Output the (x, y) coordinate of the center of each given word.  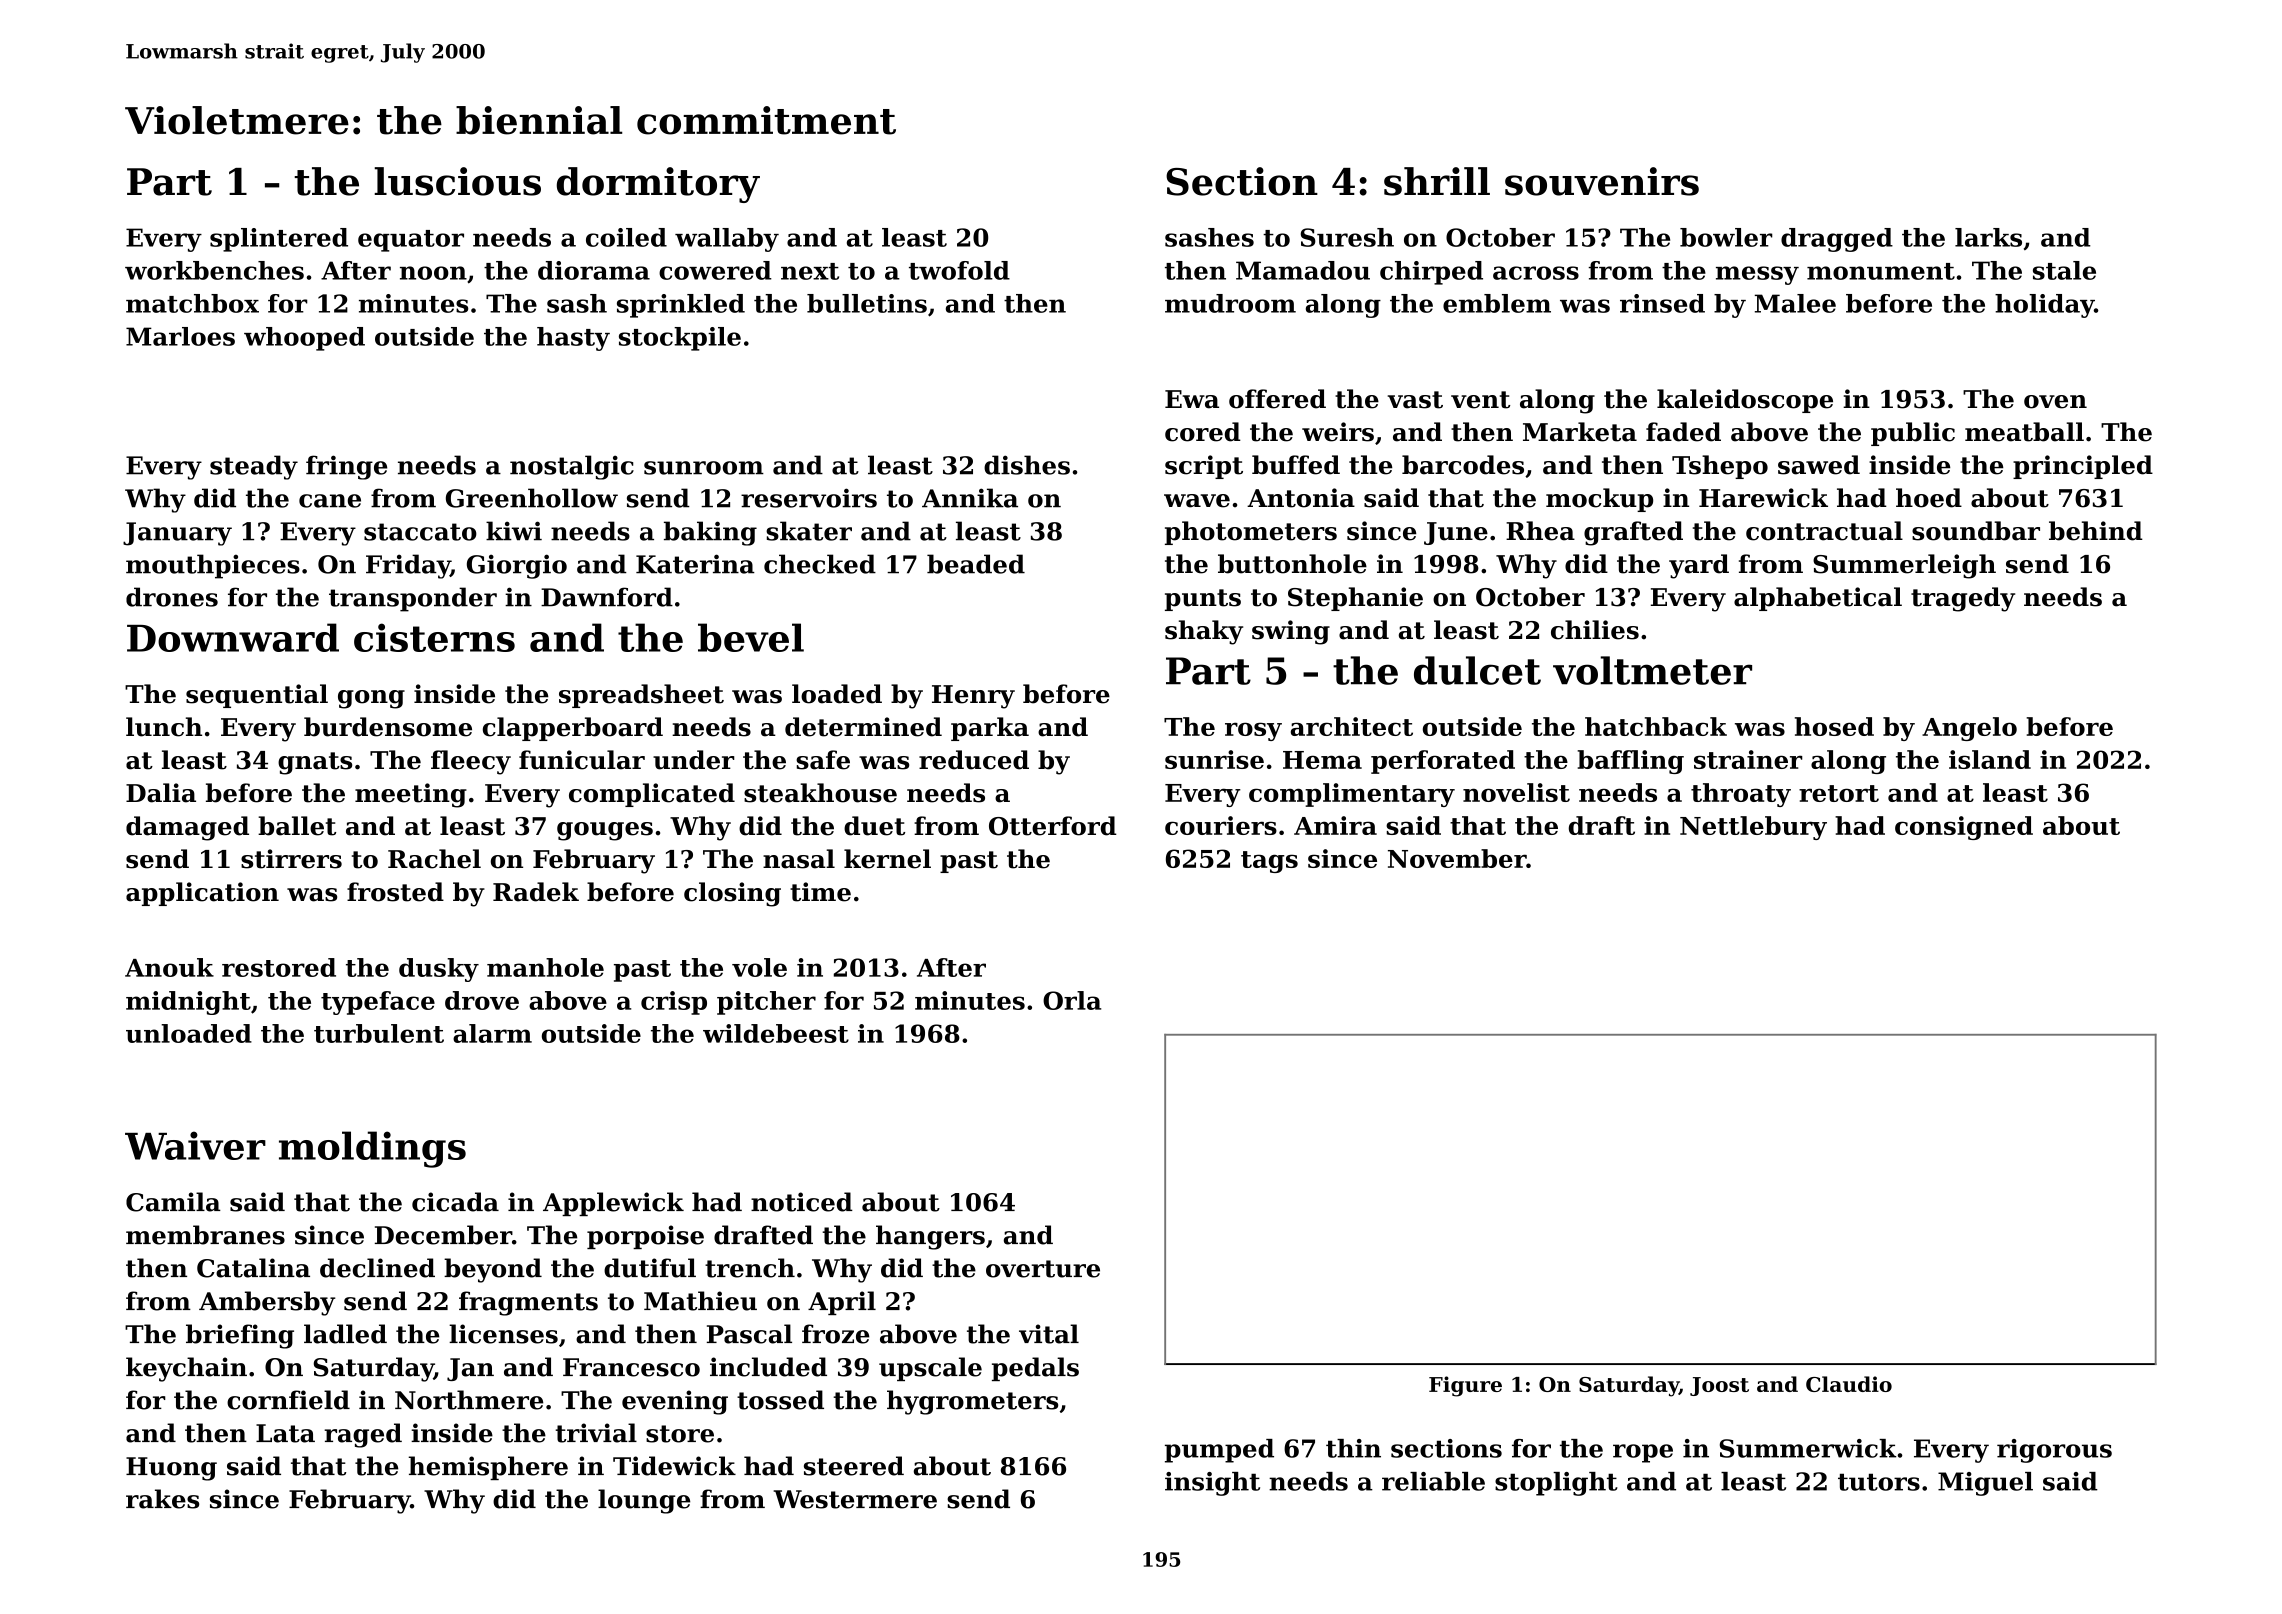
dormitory (658, 185)
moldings (372, 1149)
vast (1415, 400)
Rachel (434, 859)
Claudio (1849, 1384)
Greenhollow (532, 498)
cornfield (288, 1400)
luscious (457, 181)
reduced (974, 760)
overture (1043, 1269)
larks (1988, 237)
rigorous (2054, 1451)
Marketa (1580, 432)
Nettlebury (1753, 828)
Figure (1465, 1386)
